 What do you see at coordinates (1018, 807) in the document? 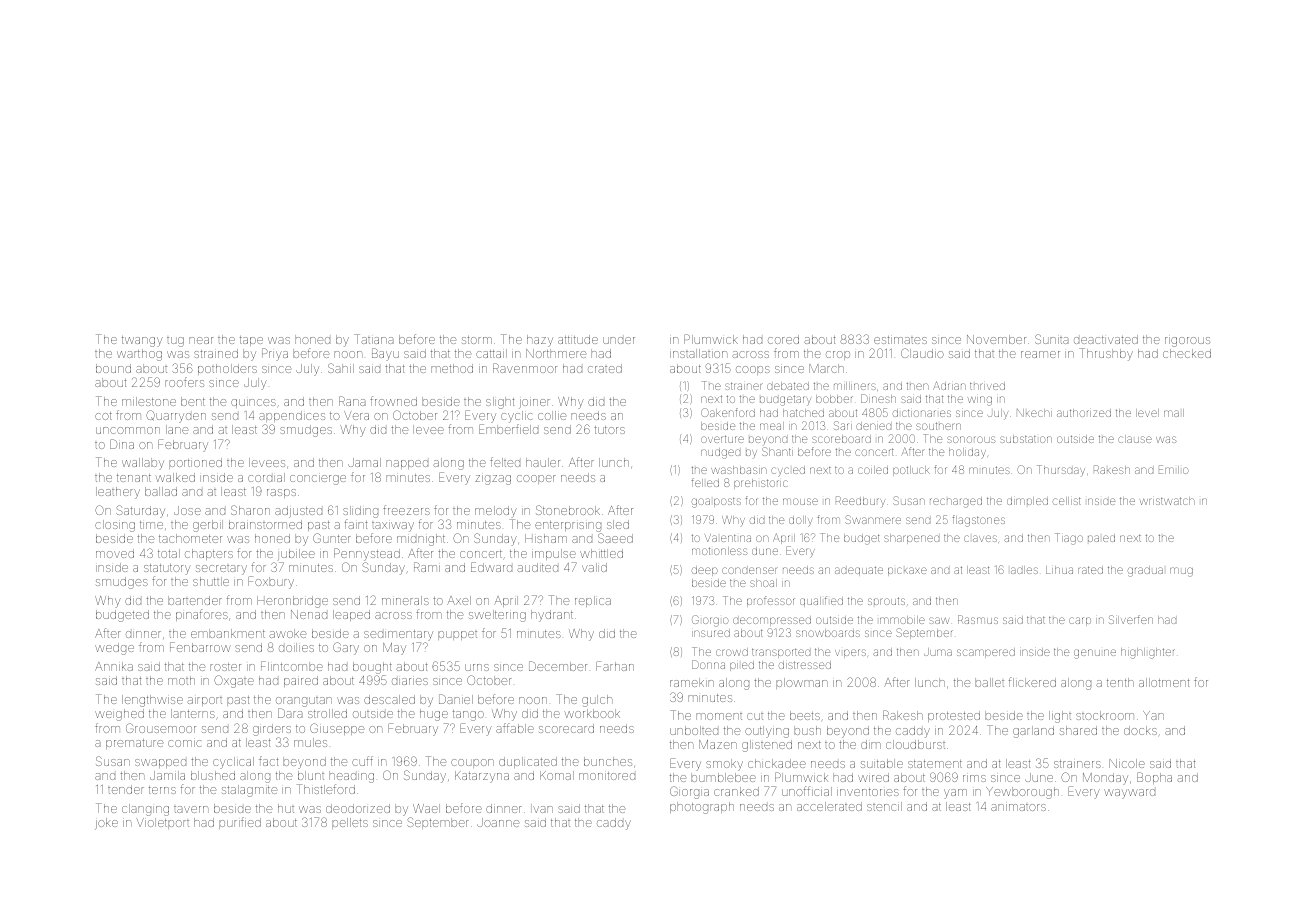
I see `animators` at bounding box center [1018, 807].
